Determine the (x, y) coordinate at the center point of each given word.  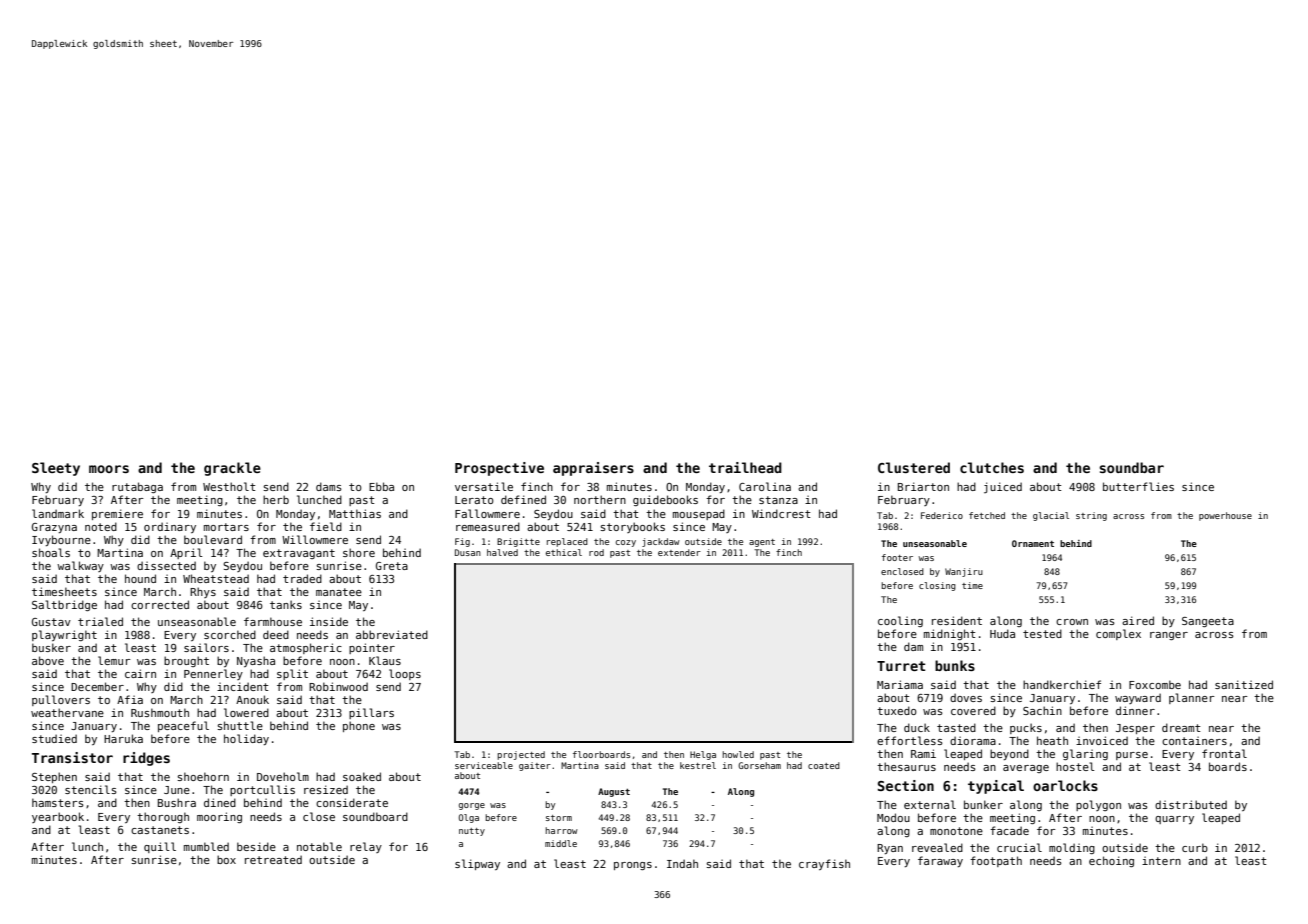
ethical (564, 552)
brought (186, 661)
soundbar (1131, 467)
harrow (561, 830)
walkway (80, 566)
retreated (273, 859)
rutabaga (137, 487)
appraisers (593, 469)
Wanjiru (964, 572)
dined (220, 802)
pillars (371, 713)
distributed (1191, 804)
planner (1192, 698)
